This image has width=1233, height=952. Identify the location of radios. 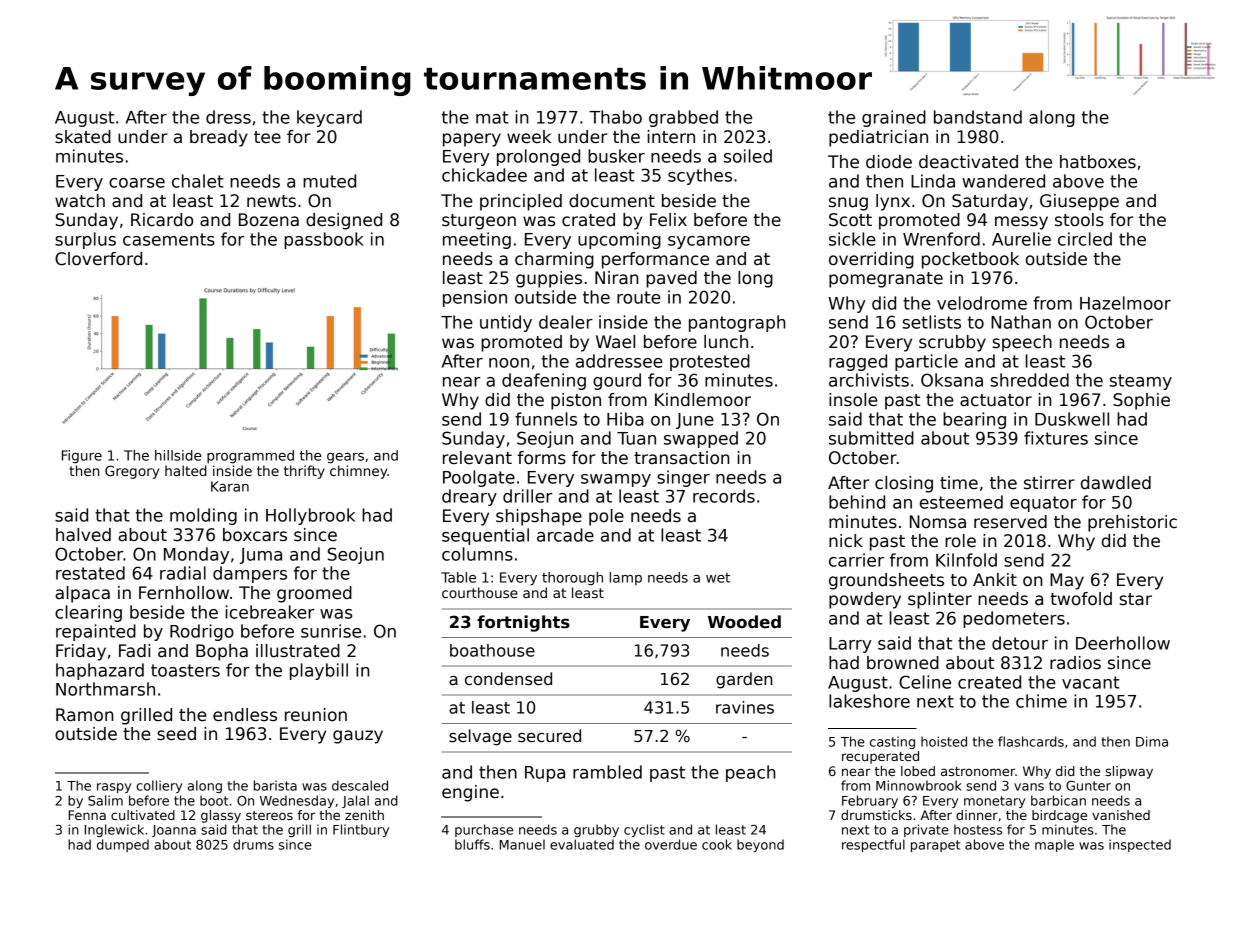
(1075, 663).
